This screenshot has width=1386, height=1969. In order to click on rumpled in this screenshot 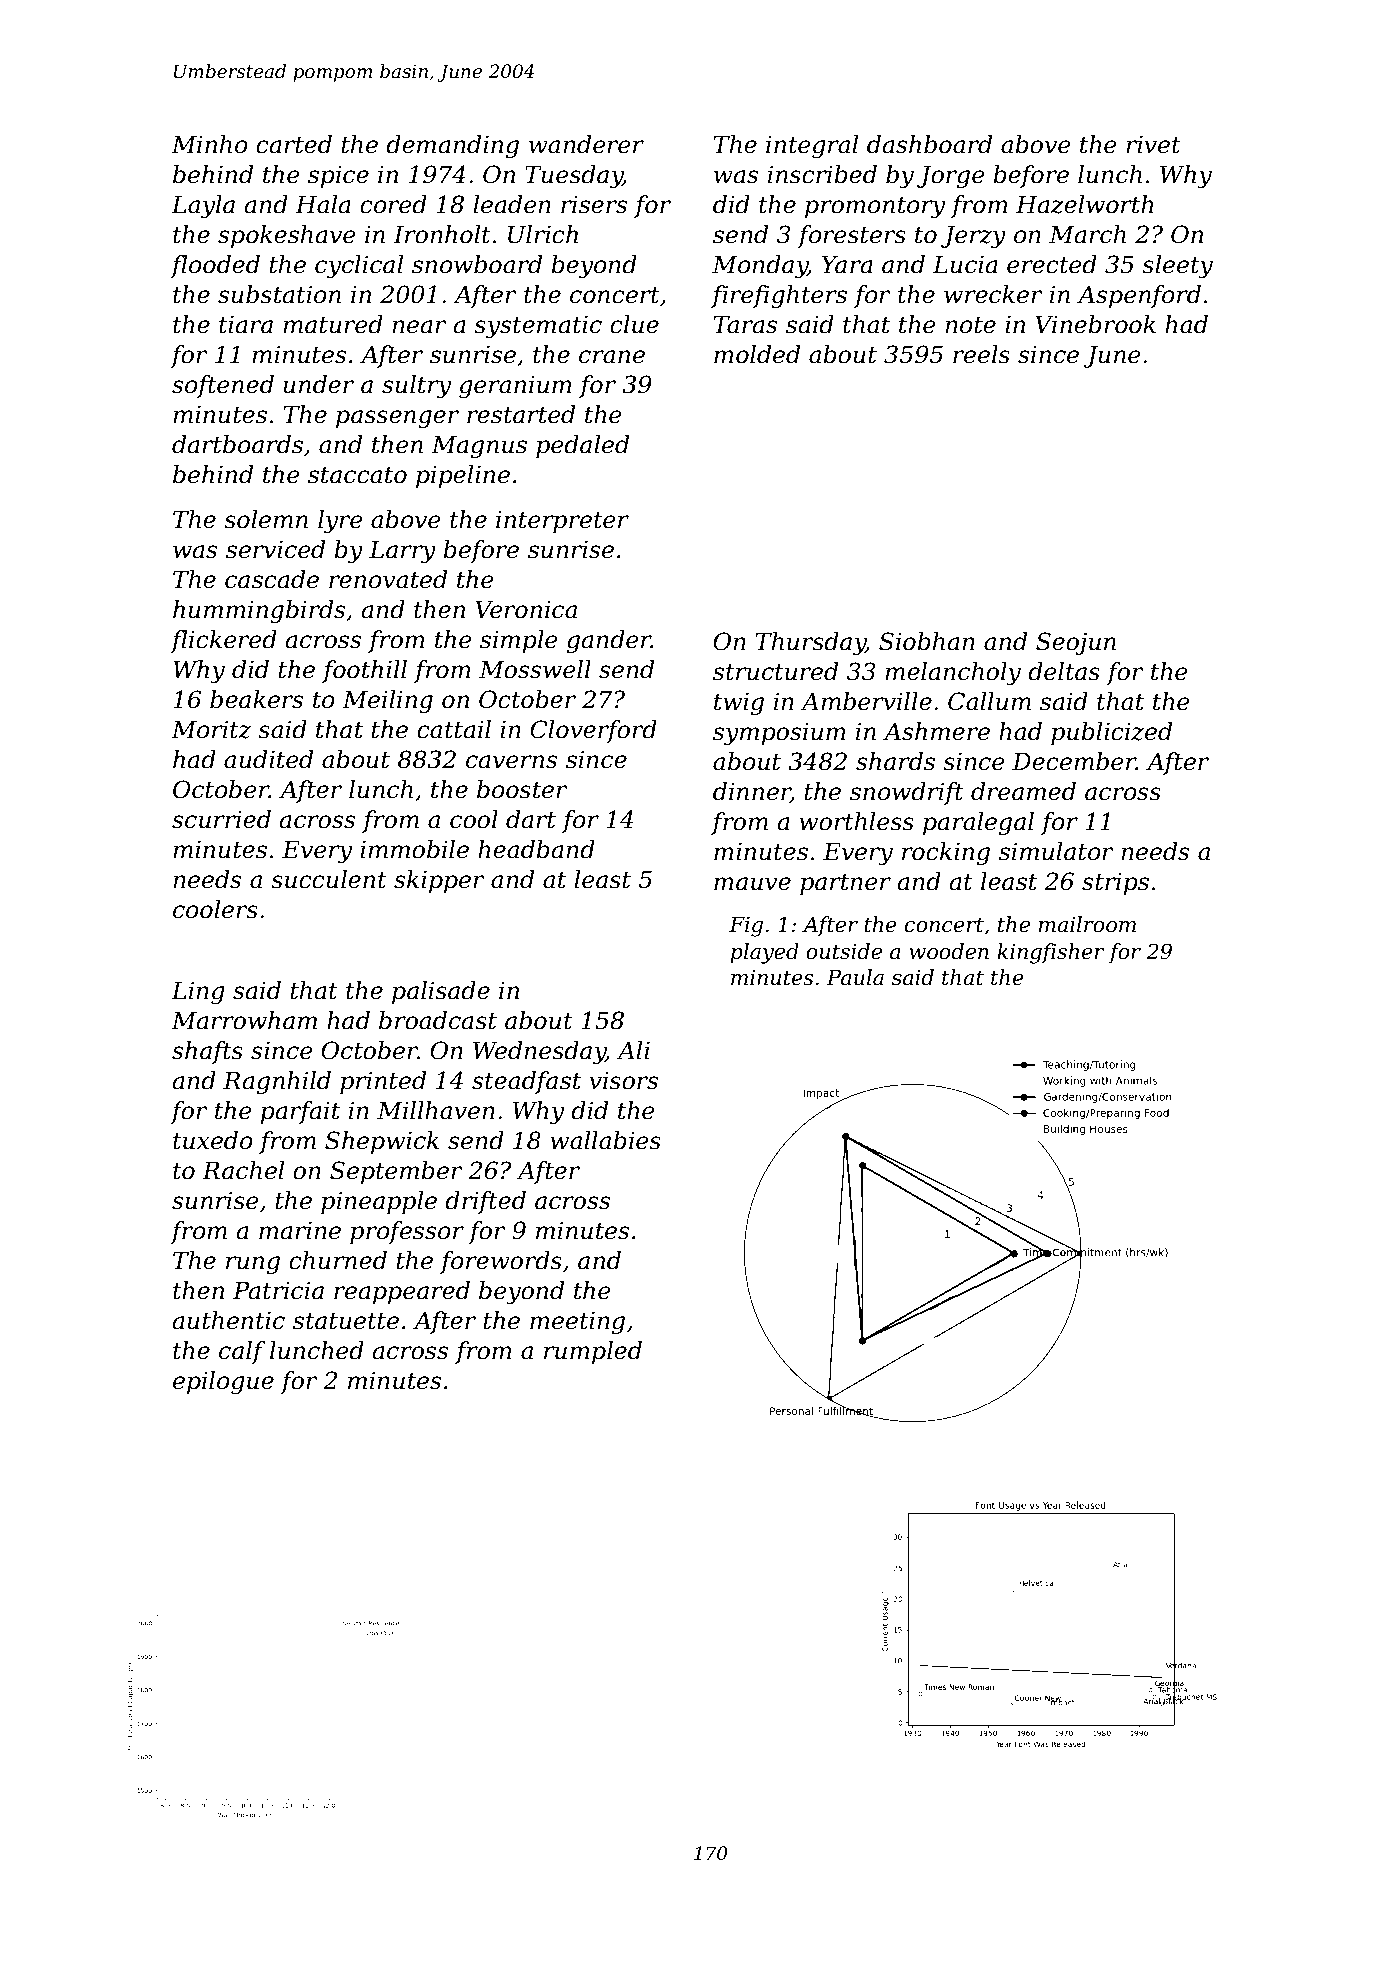, I will do `click(593, 1352)`.
